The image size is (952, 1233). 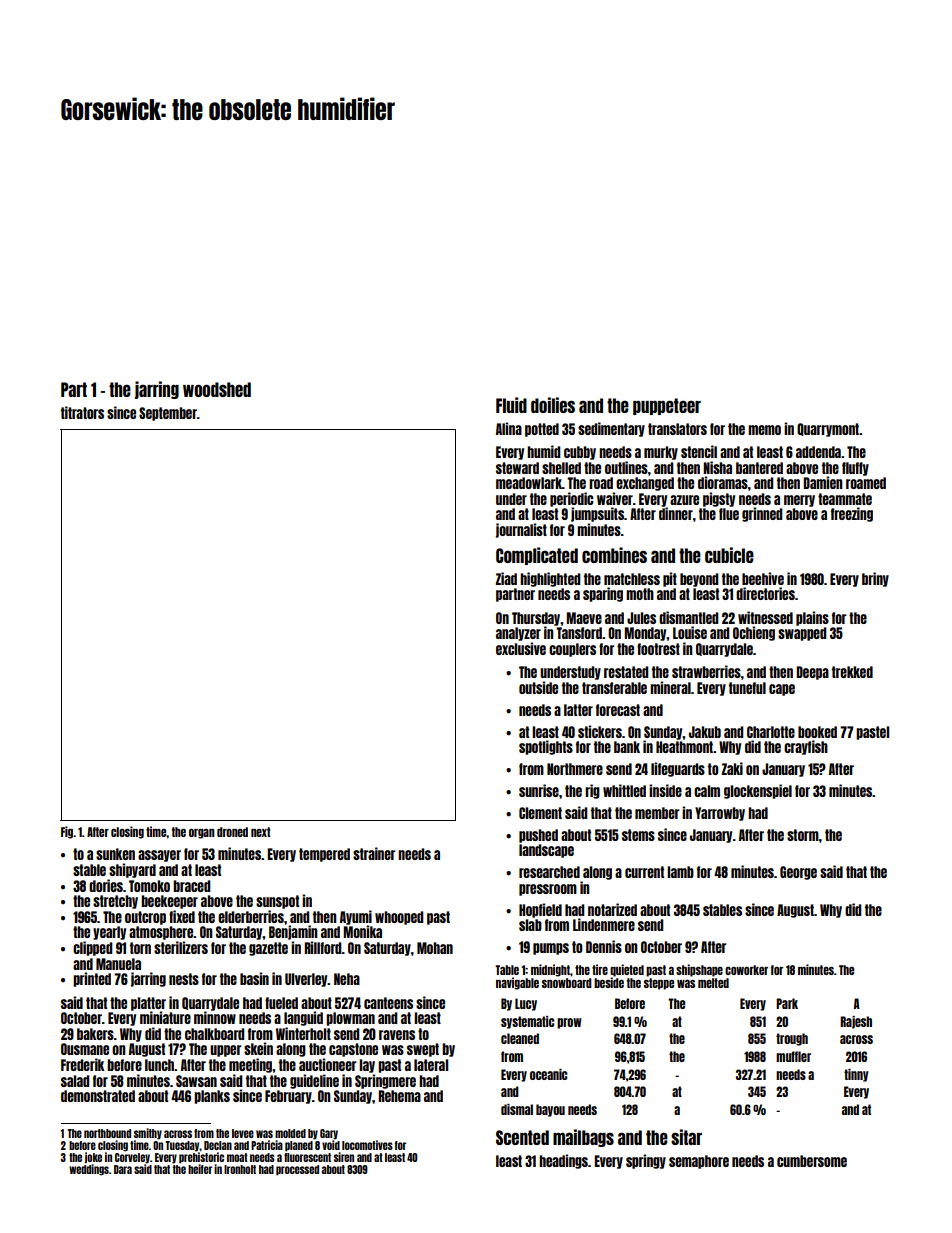 What do you see at coordinates (67, 832) in the screenshot?
I see `Fig` at bounding box center [67, 832].
